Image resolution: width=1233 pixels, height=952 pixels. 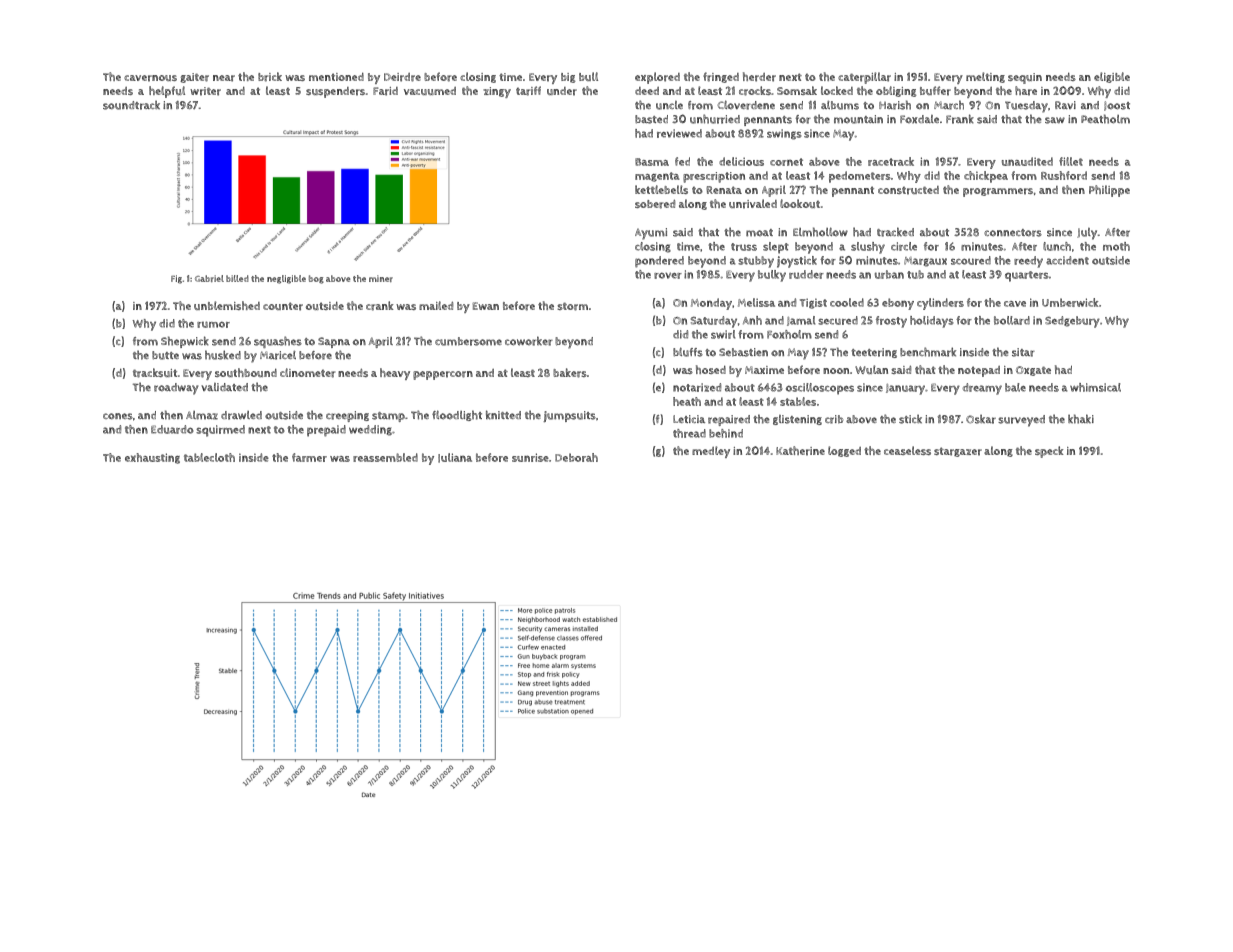 What do you see at coordinates (497, 92) in the image?
I see `zingy` at bounding box center [497, 92].
